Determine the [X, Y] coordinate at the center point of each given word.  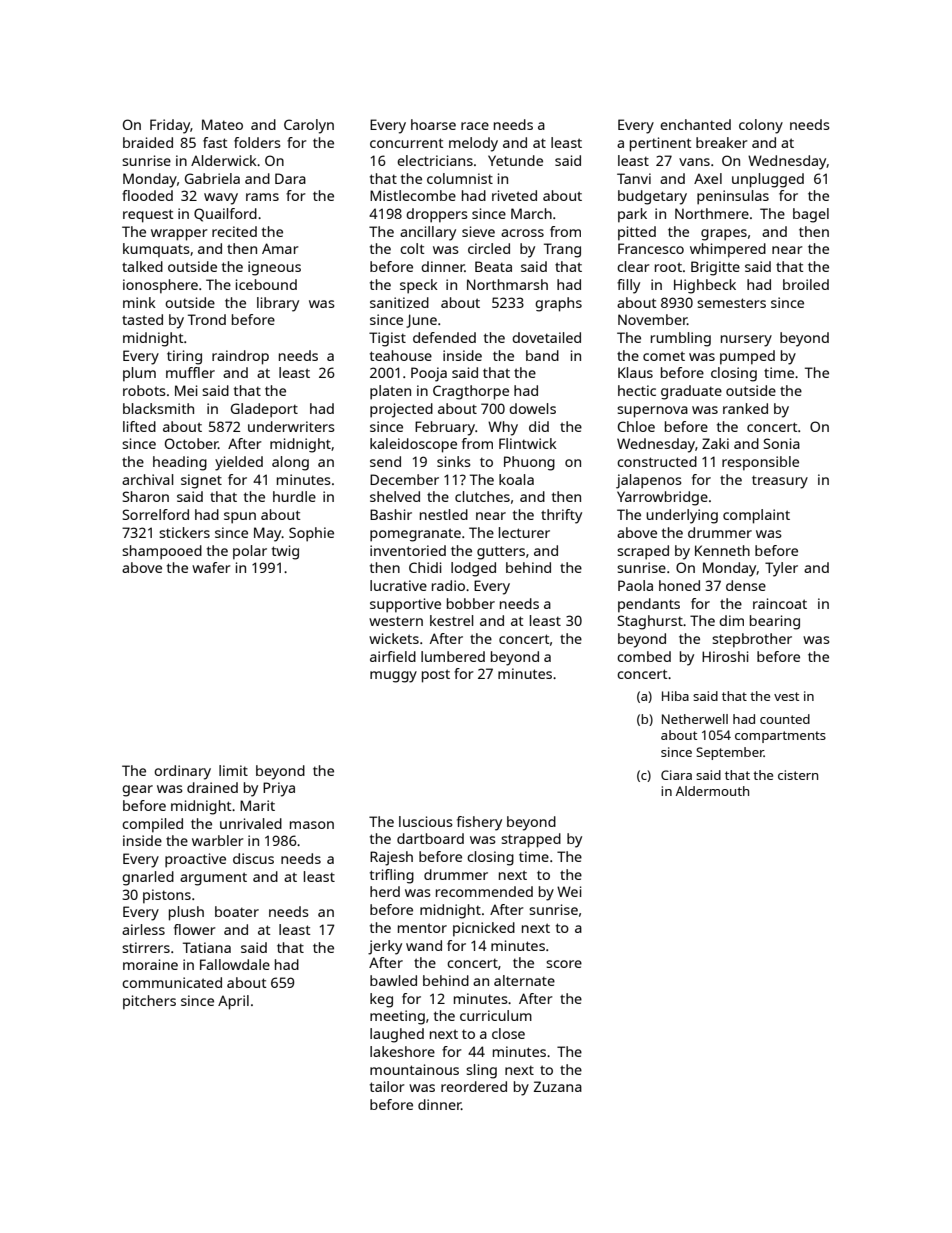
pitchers [149, 1002]
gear [137, 791]
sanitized [399, 302]
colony [761, 126]
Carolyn [309, 126]
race [475, 126]
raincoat [780, 603]
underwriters [291, 426]
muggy [393, 677]
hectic [637, 390]
